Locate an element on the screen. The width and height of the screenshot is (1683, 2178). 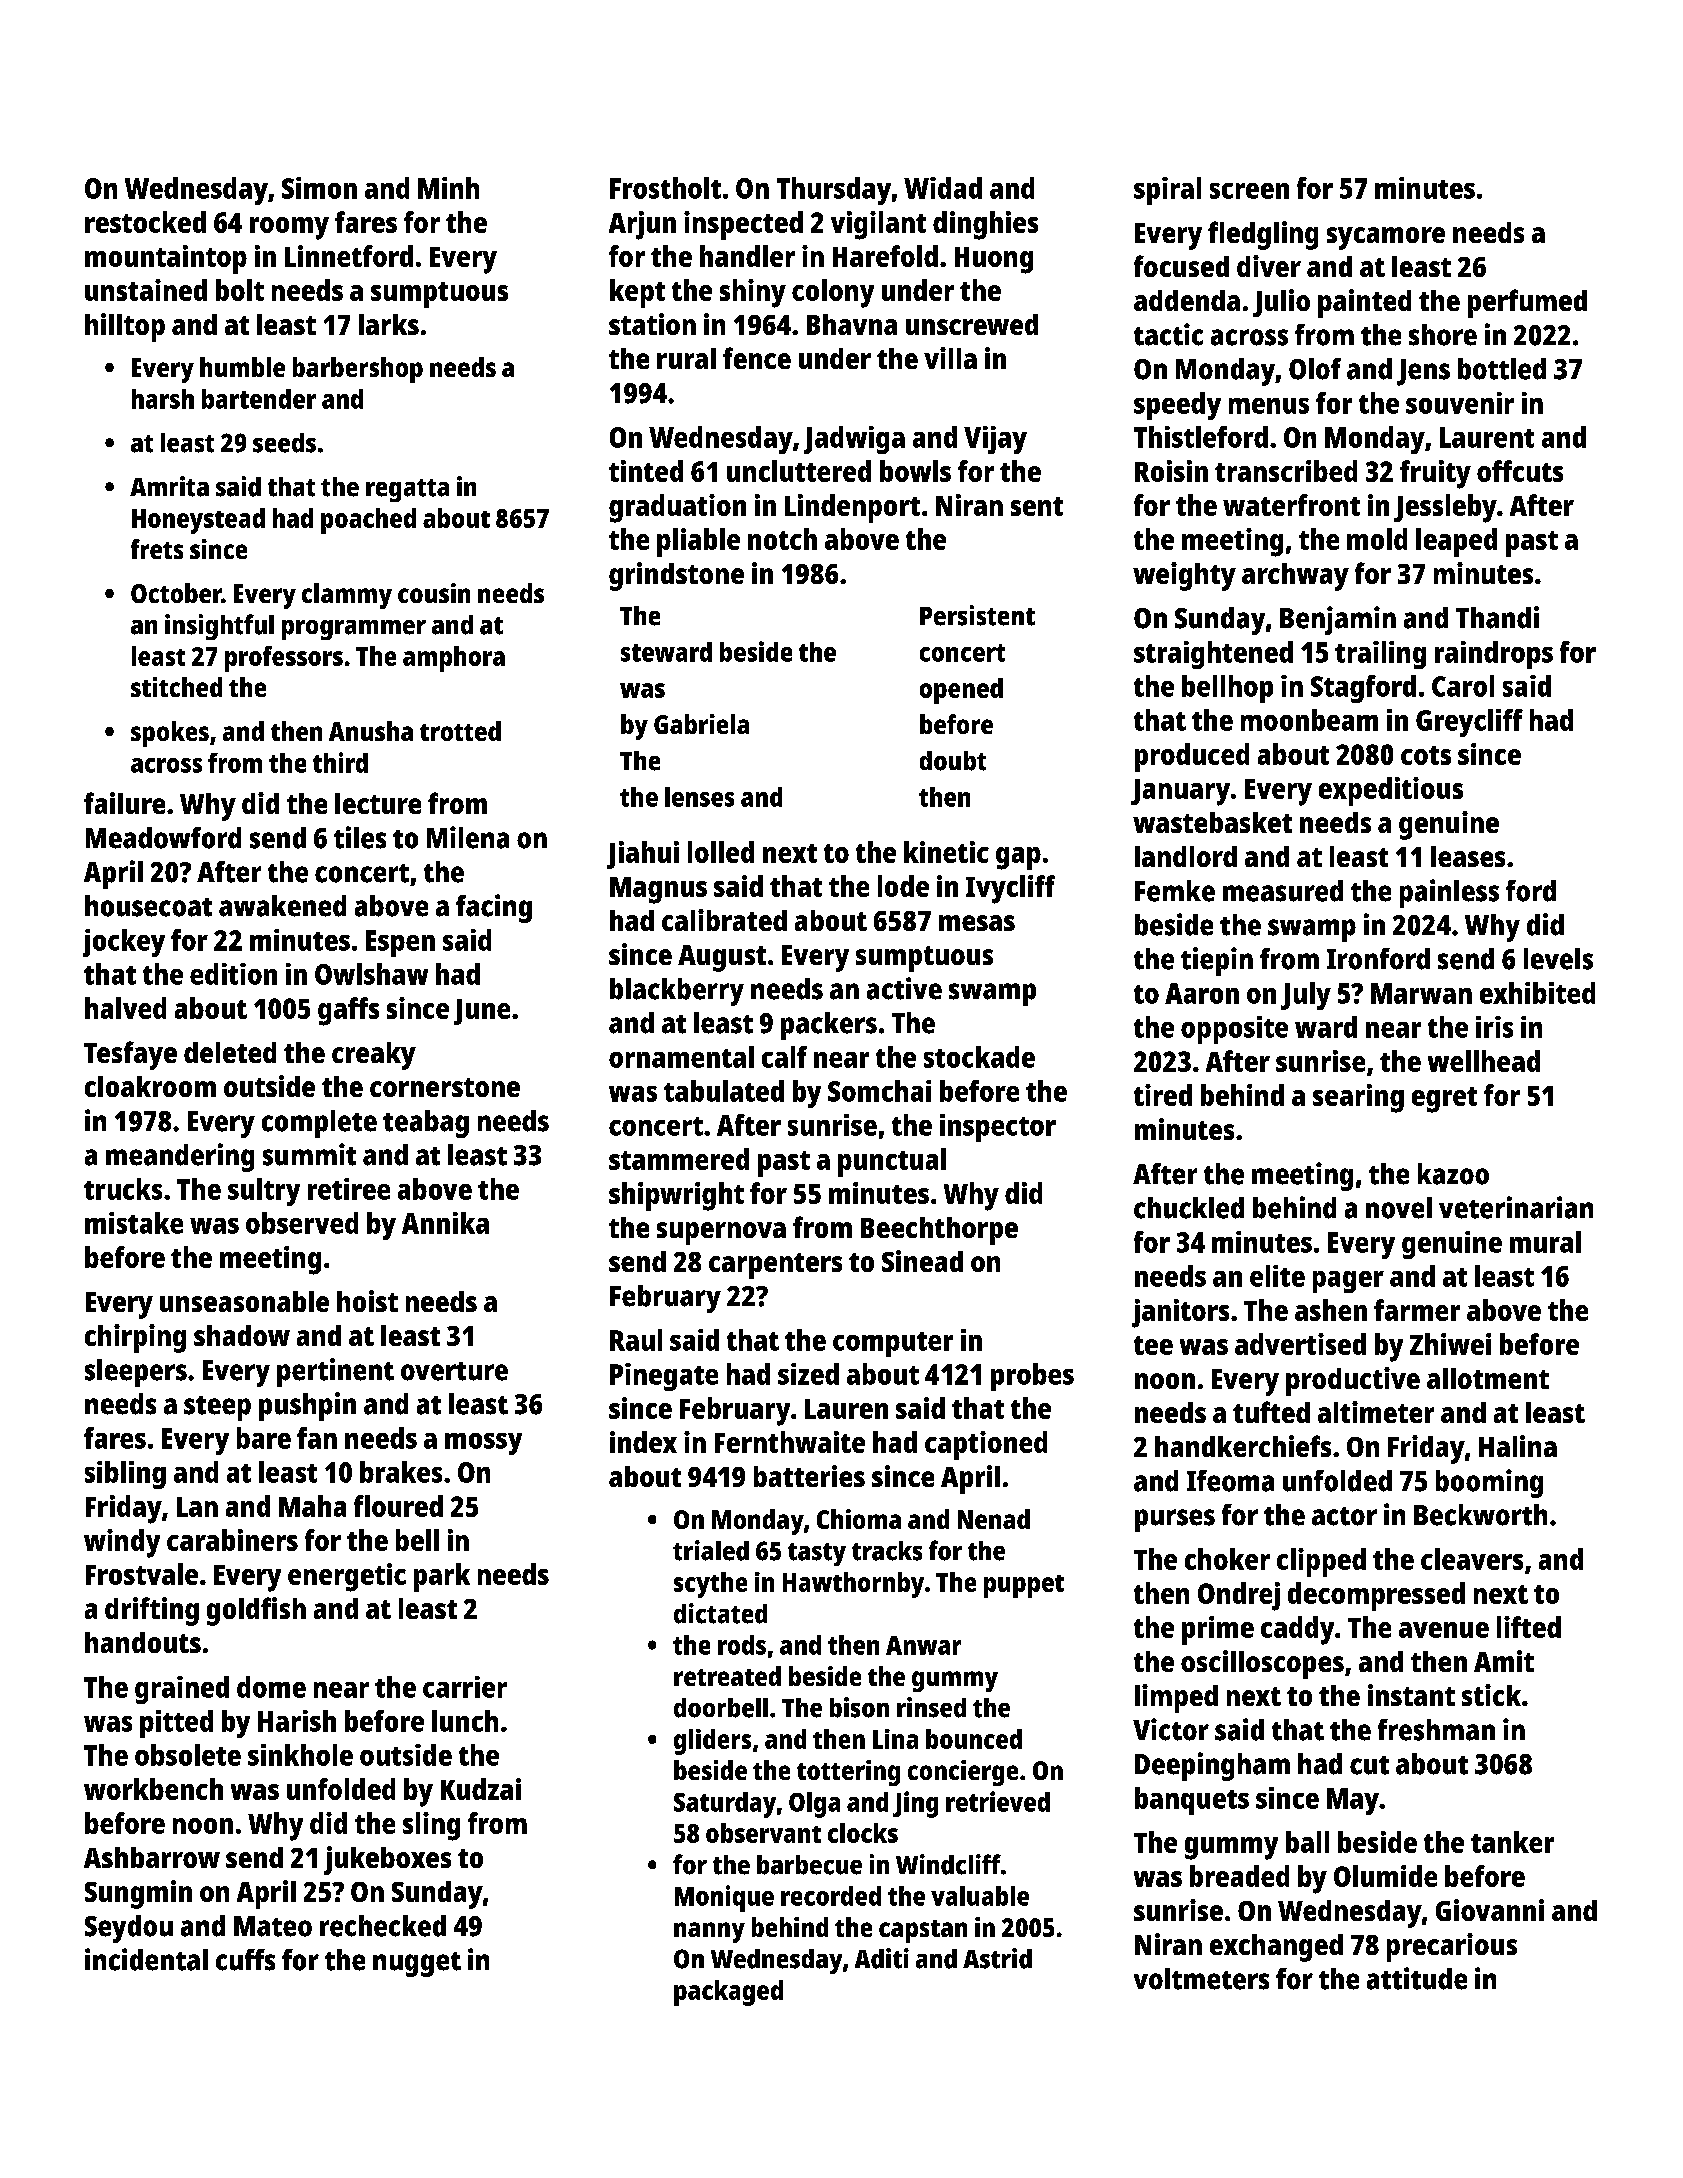
Pinegate is located at coordinates (664, 1377).
